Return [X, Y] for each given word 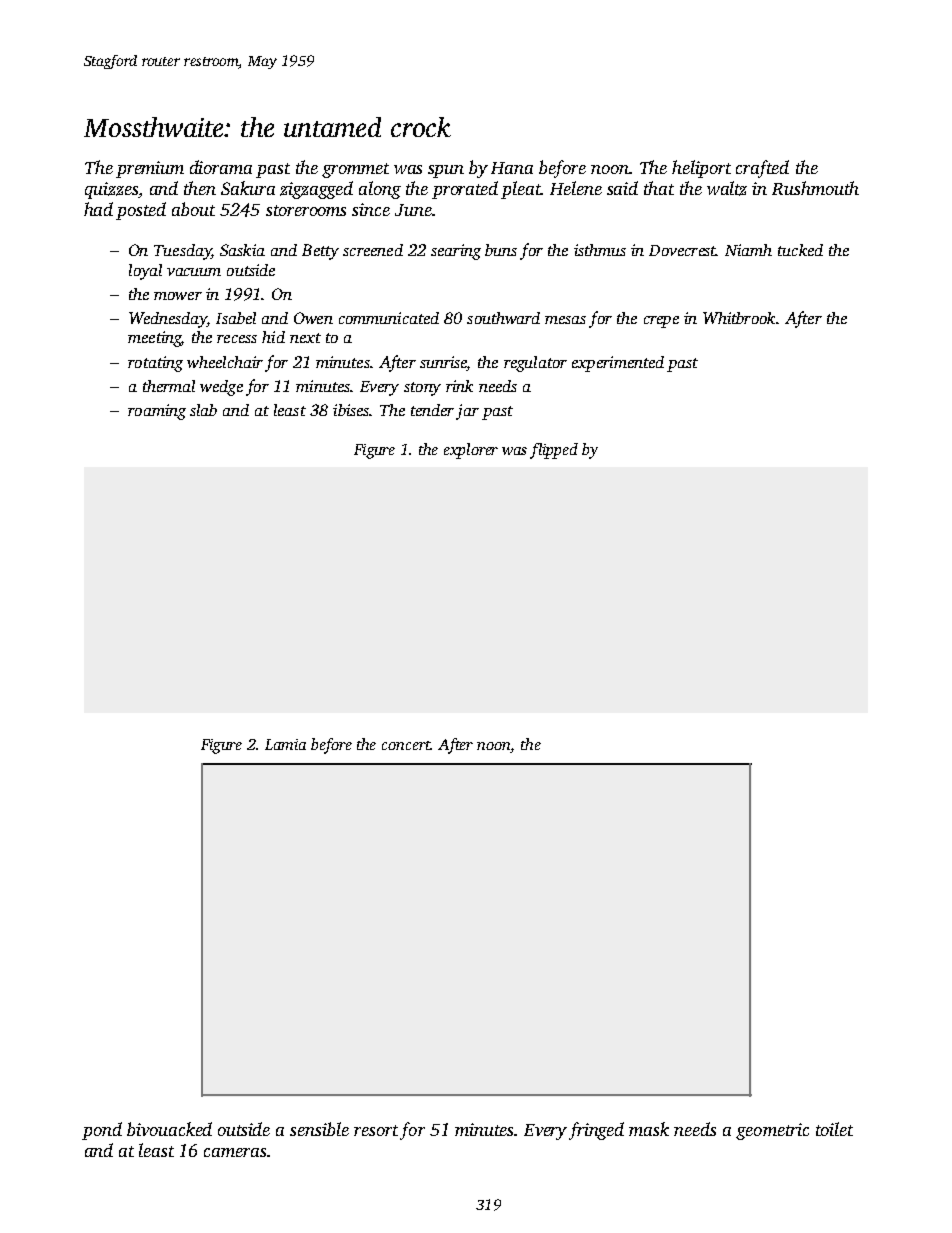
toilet [834, 1129]
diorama [221, 167]
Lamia [285, 744]
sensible [319, 1129]
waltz [727, 188]
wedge [221, 388]
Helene [576, 188]
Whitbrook [739, 318]
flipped [554, 451]
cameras [235, 1152]
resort [376, 1130]
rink [459, 386]
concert [406, 745]
